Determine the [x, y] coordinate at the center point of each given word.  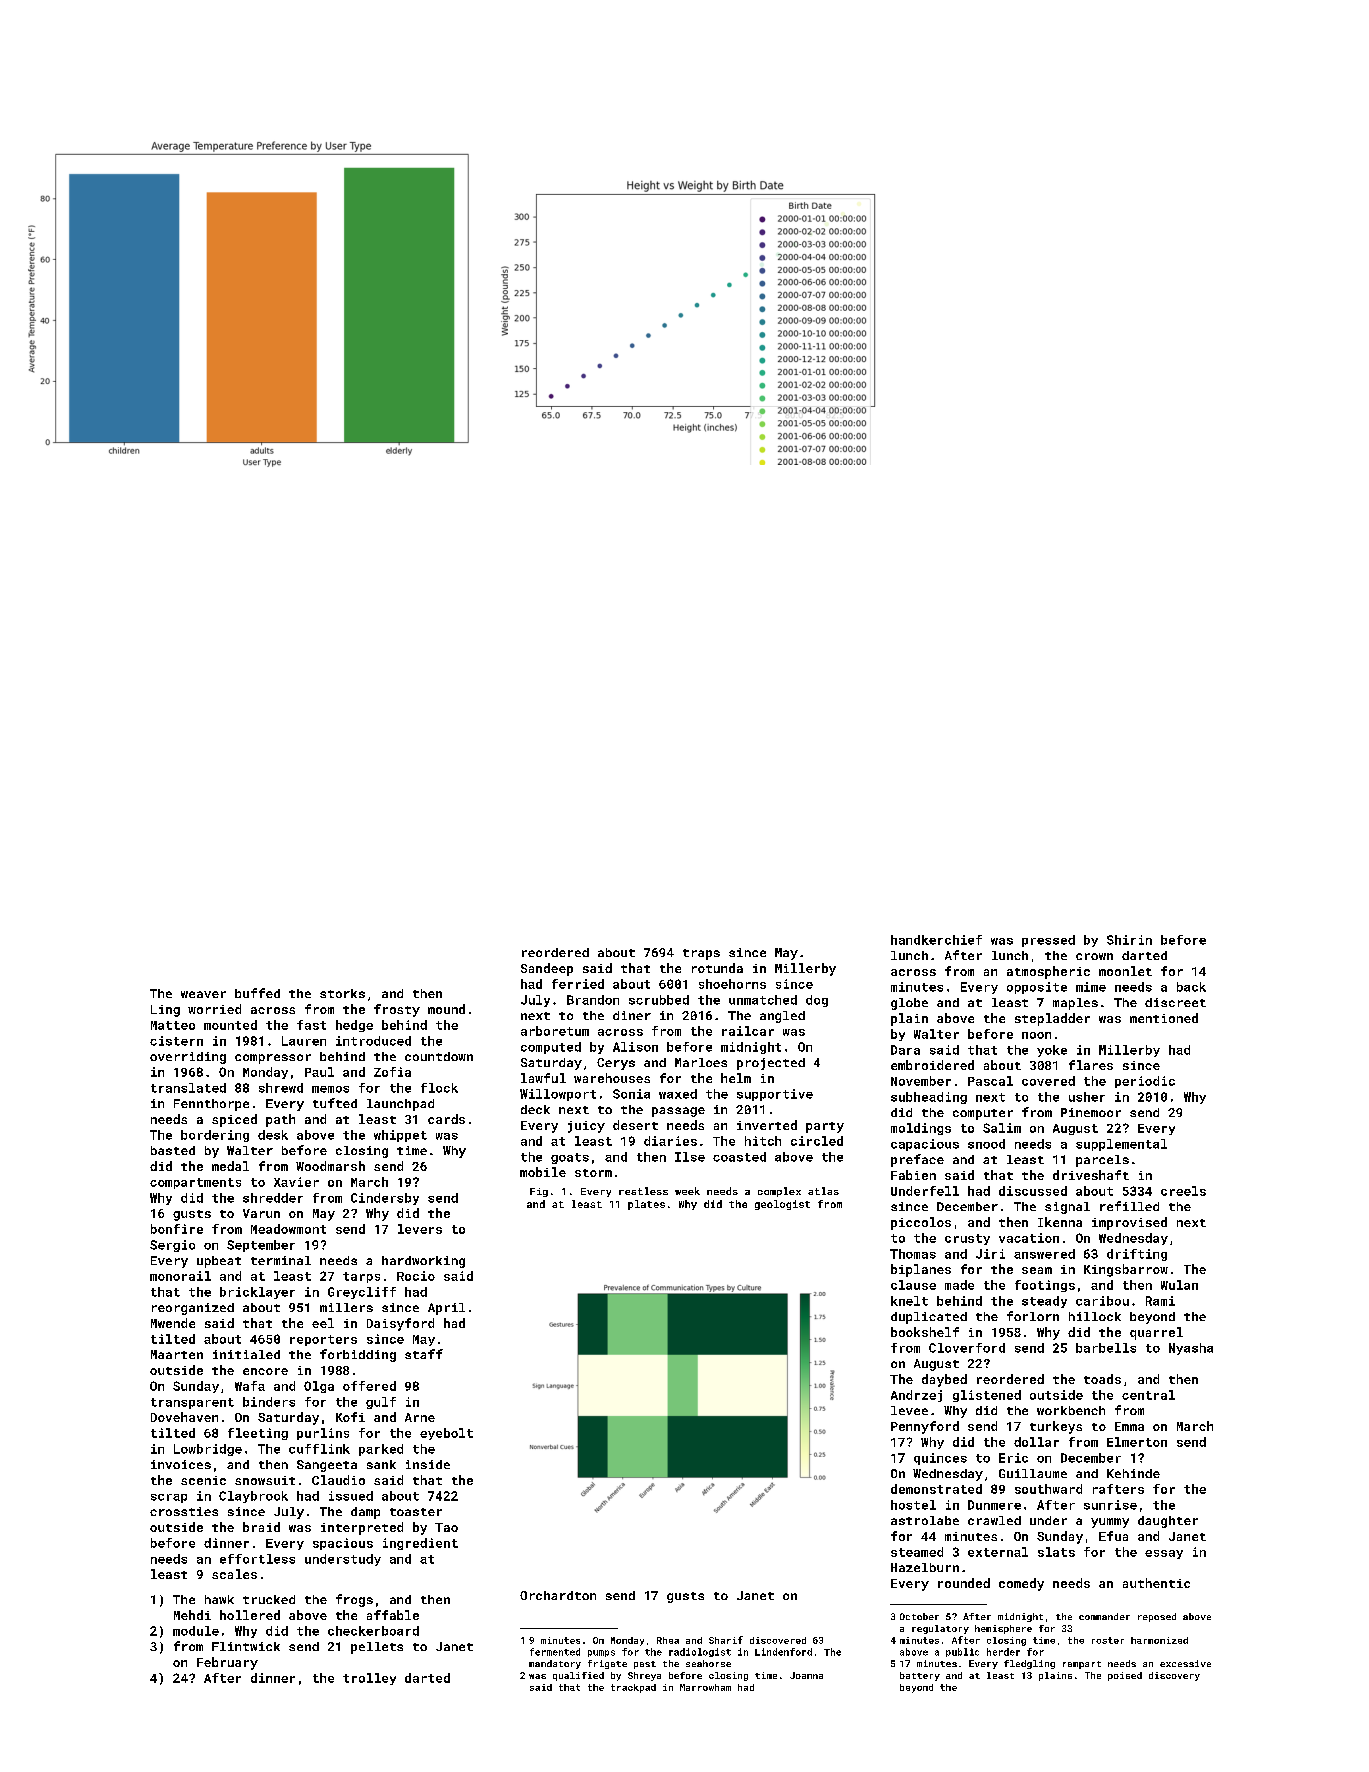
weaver [203, 994]
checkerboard [373, 1631]
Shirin [1129, 940]
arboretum [555, 1031]
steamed [917, 1552]
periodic [1145, 1082]
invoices [181, 1464]
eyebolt [446, 1434]
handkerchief [936, 940]
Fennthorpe [211, 1105]
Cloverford [967, 1348]
